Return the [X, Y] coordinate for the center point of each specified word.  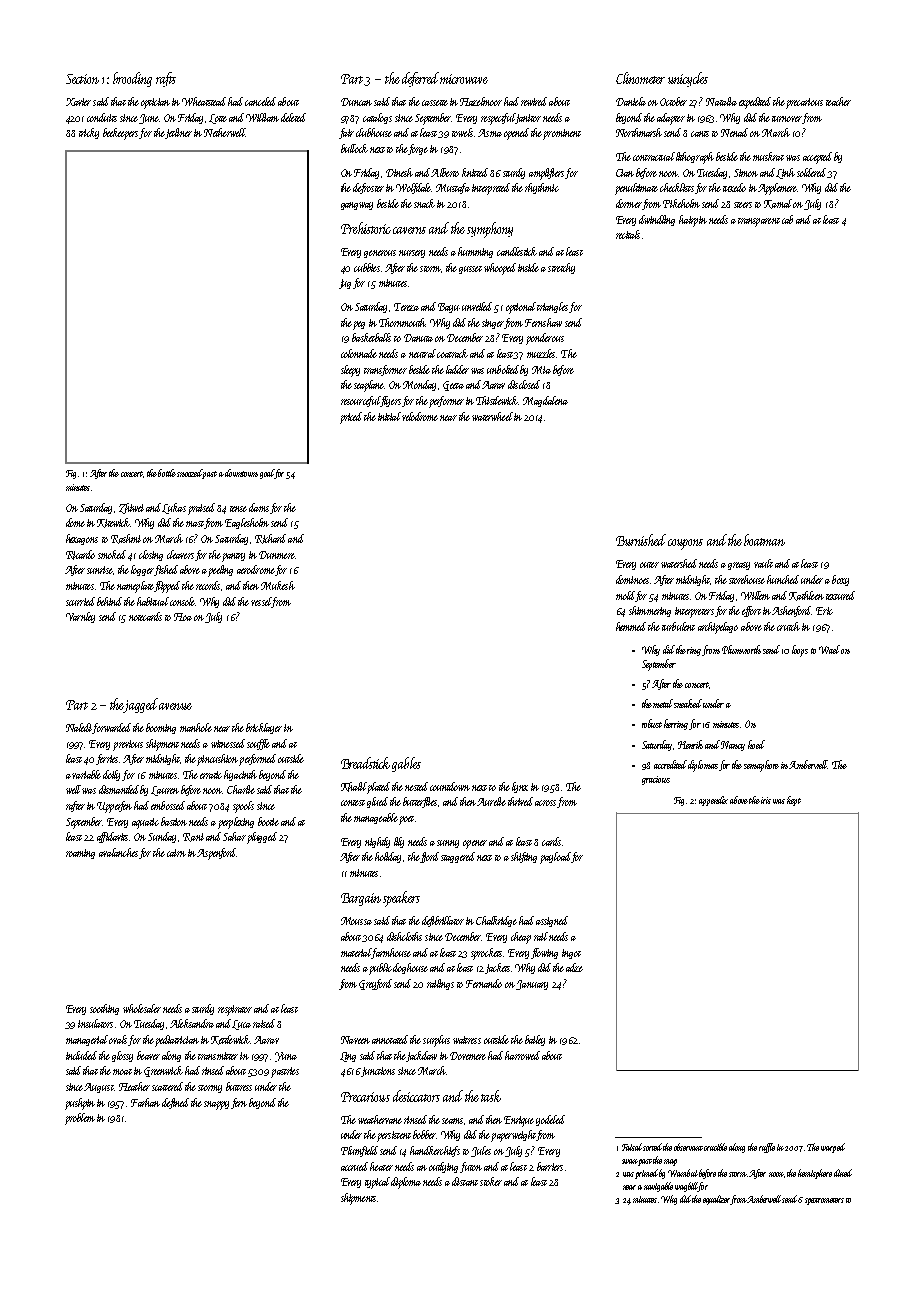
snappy [216, 1105]
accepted [817, 158]
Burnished [641, 540]
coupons [685, 544]
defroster [368, 188]
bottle [167, 473]
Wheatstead [204, 101]
